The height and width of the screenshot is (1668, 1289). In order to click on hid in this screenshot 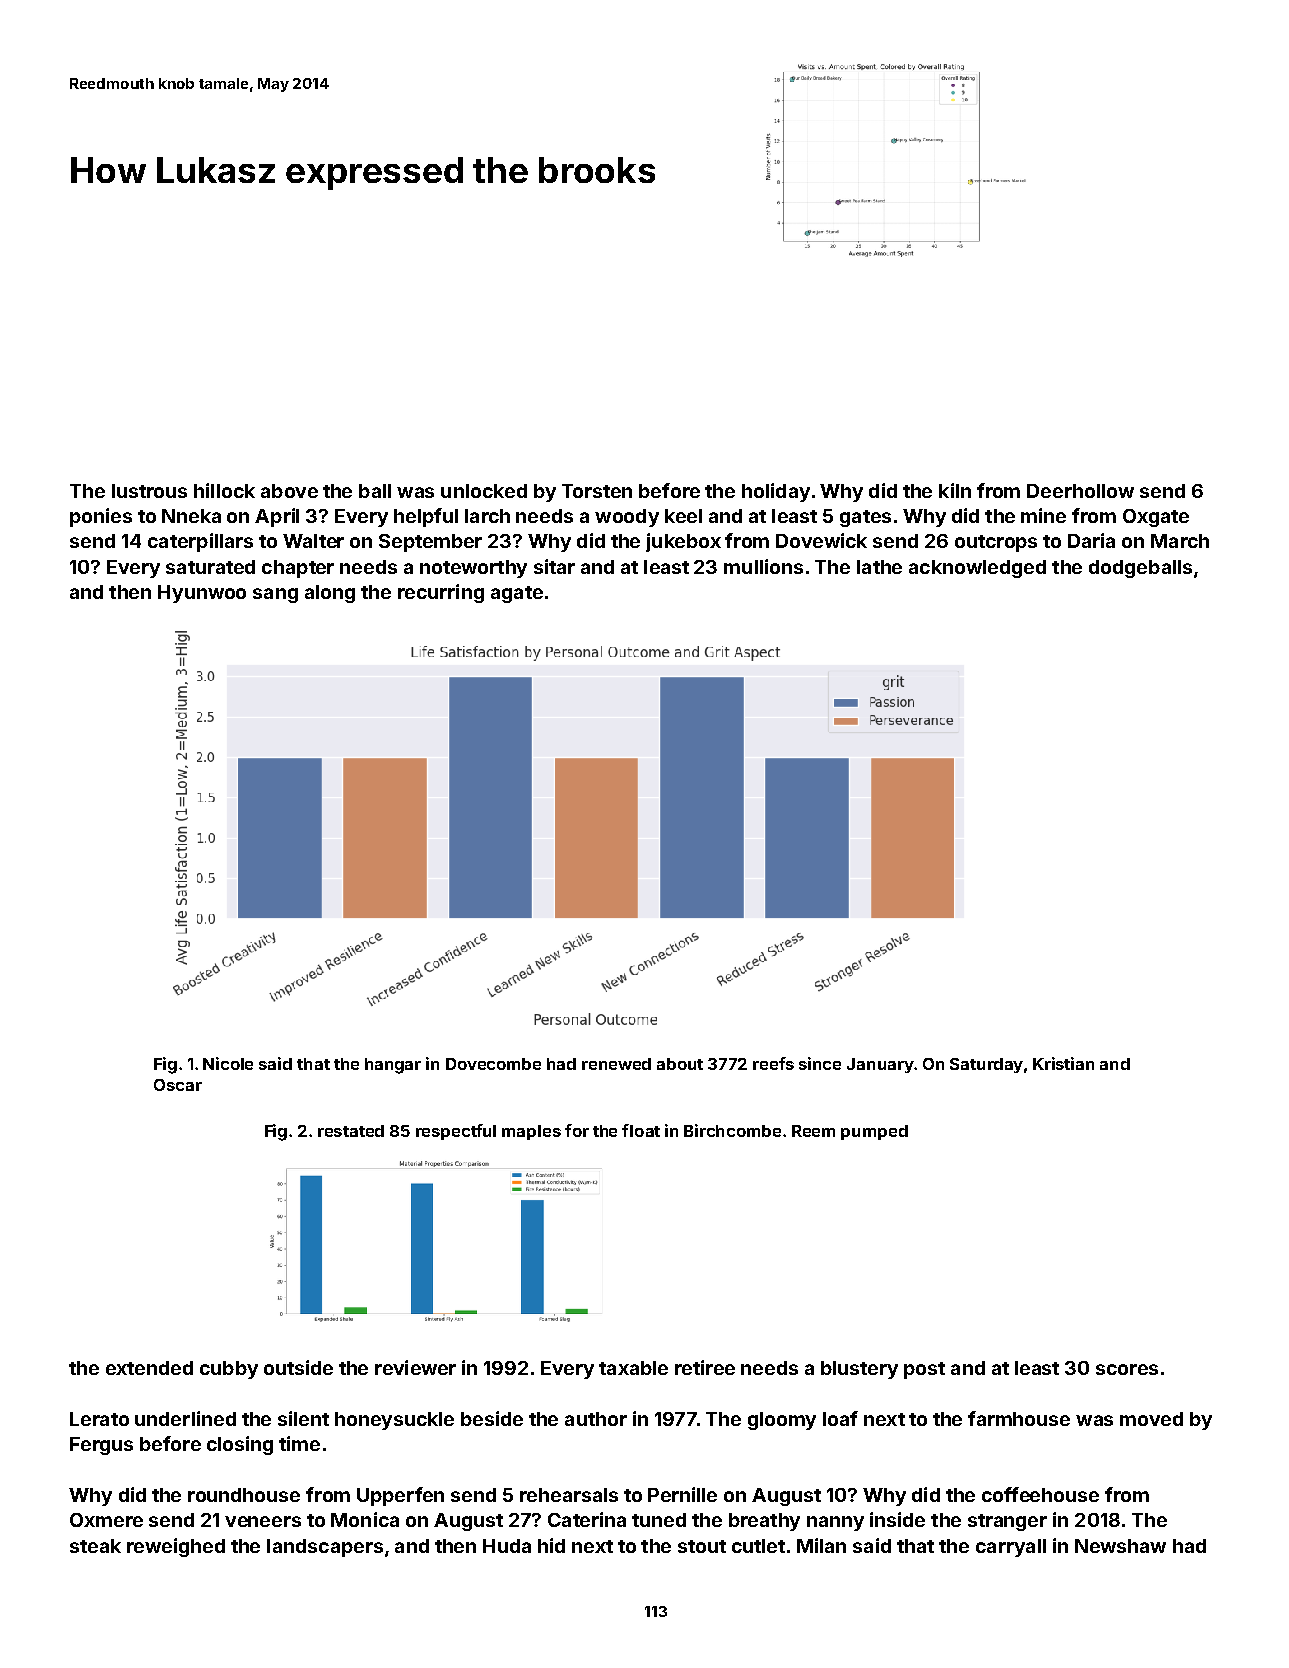, I will do `click(551, 1545)`.
